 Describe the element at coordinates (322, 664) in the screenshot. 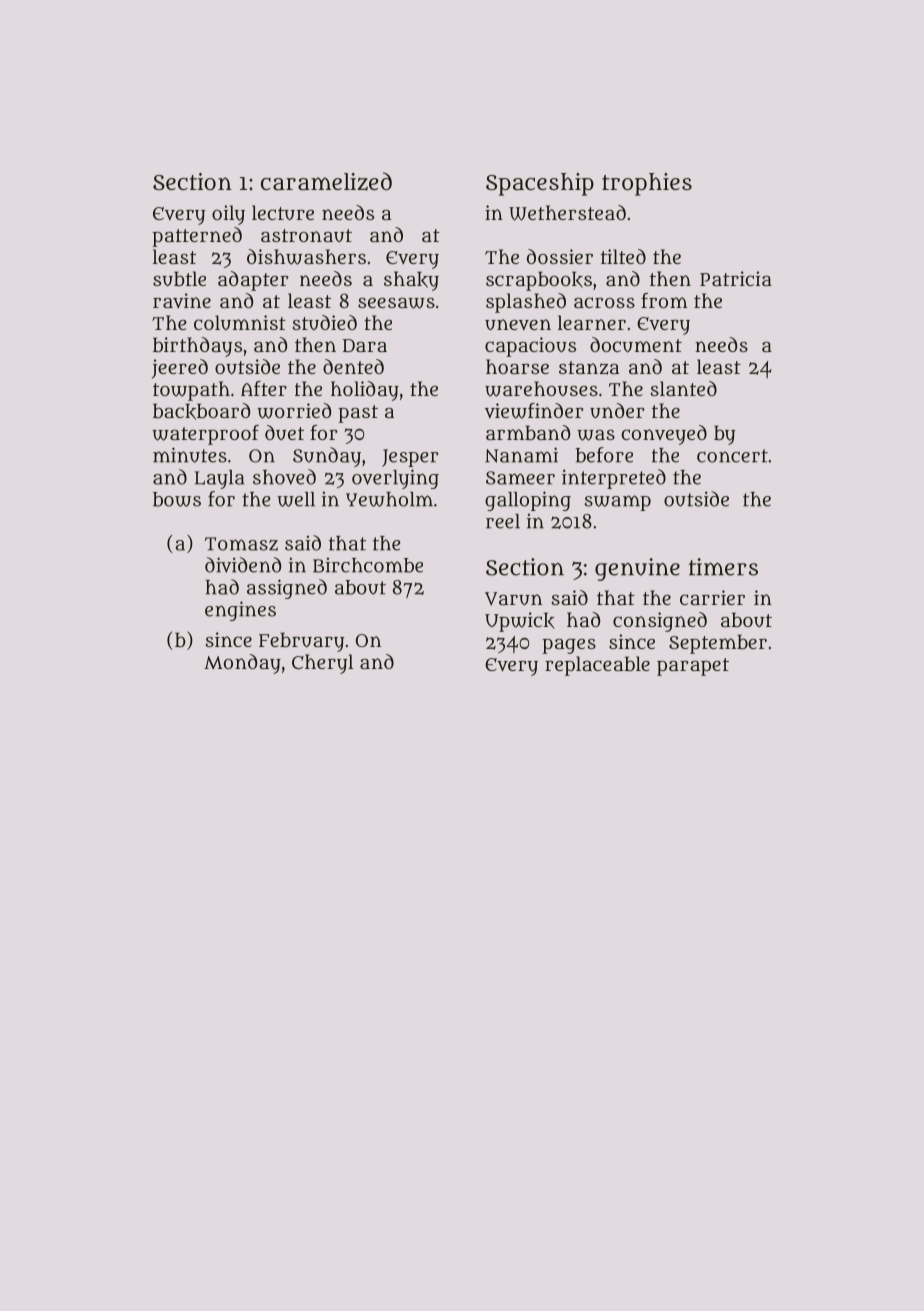

I see `Cheryl` at that location.
